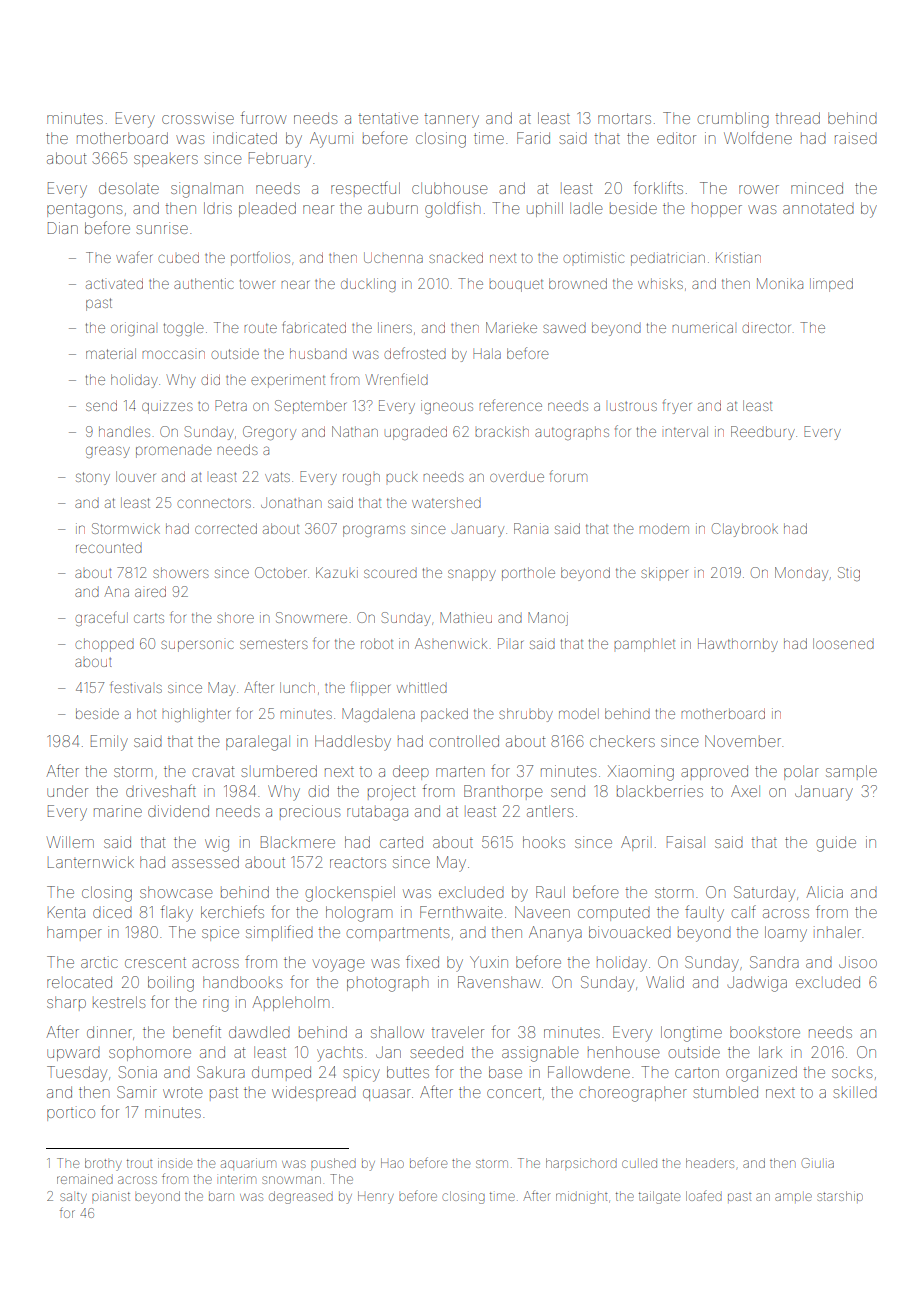  Describe the element at coordinates (759, 189) in the document. I see `rower` at that location.
